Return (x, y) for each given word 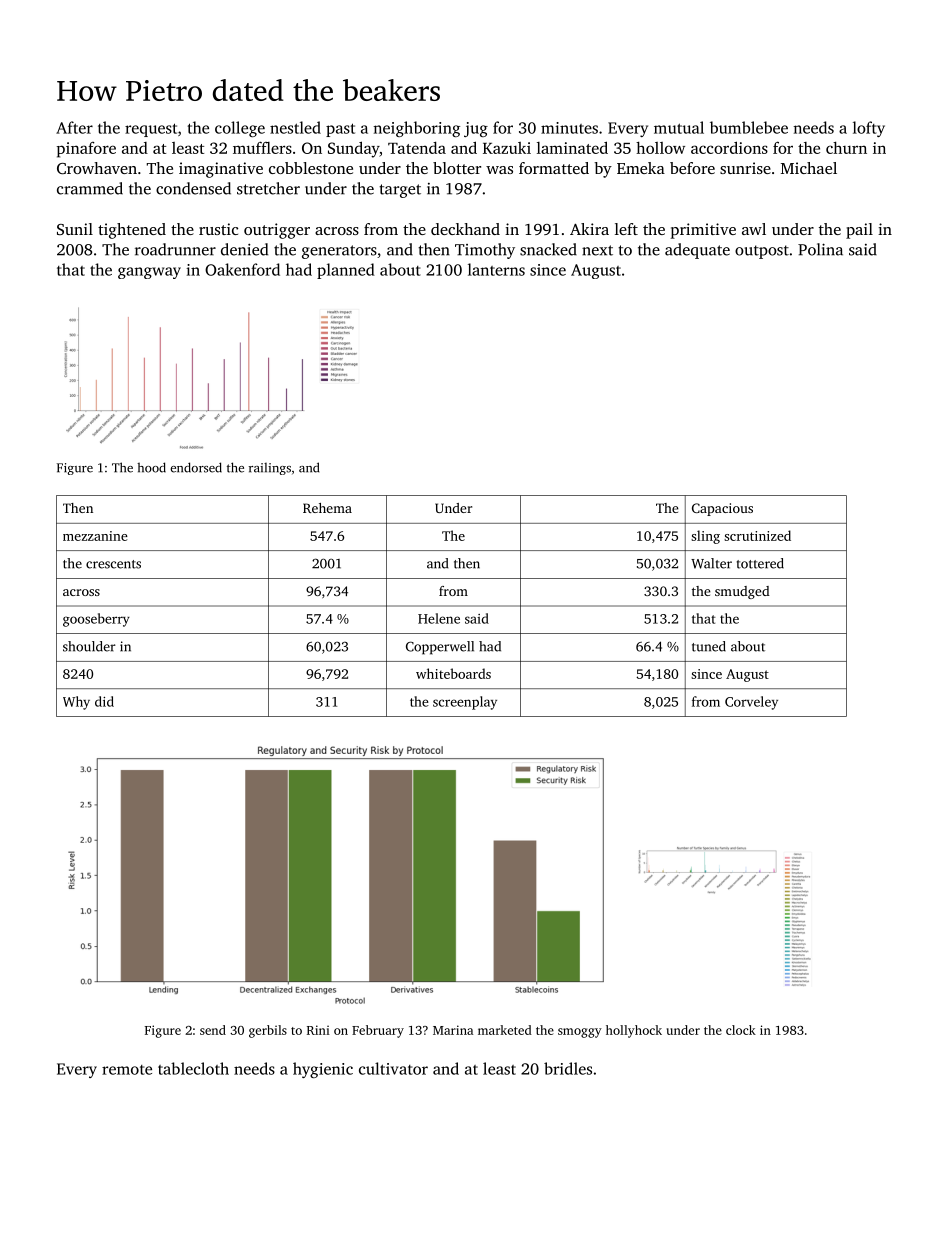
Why (76, 703)
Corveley (751, 703)
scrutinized (757, 535)
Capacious (722, 509)
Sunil (75, 229)
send (213, 1030)
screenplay (465, 703)
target (400, 191)
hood (151, 467)
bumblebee (749, 127)
